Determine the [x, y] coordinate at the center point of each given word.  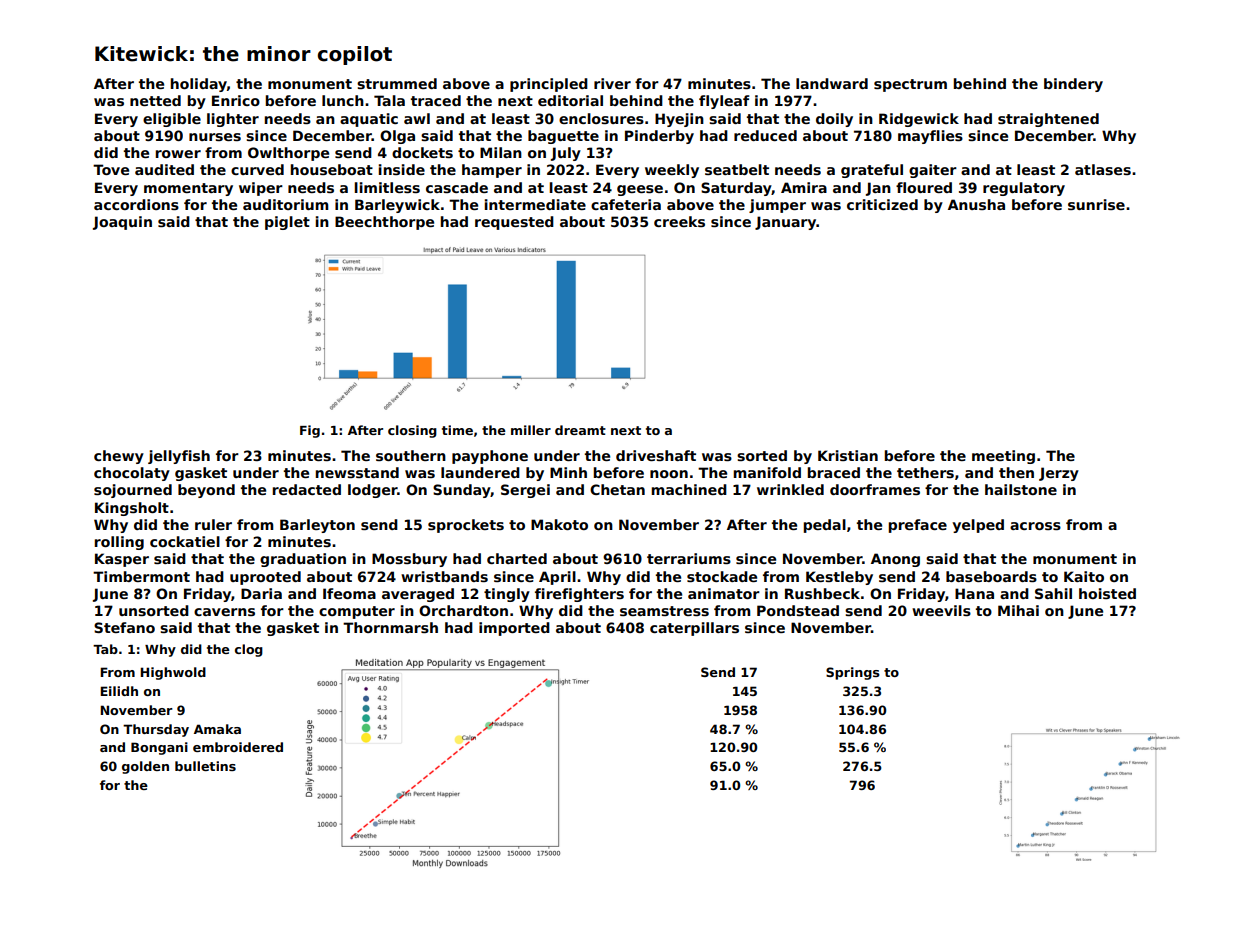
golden [145, 767]
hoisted [1107, 593]
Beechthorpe [384, 223]
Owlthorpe [288, 154]
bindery [1073, 85]
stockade [722, 576]
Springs [853, 673]
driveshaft [656, 455]
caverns [224, 612]
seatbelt [737, 169]
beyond [206, 491]
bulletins [205, 766]
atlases [1103, 169]
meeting [1003, 457]
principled [549, 85]
